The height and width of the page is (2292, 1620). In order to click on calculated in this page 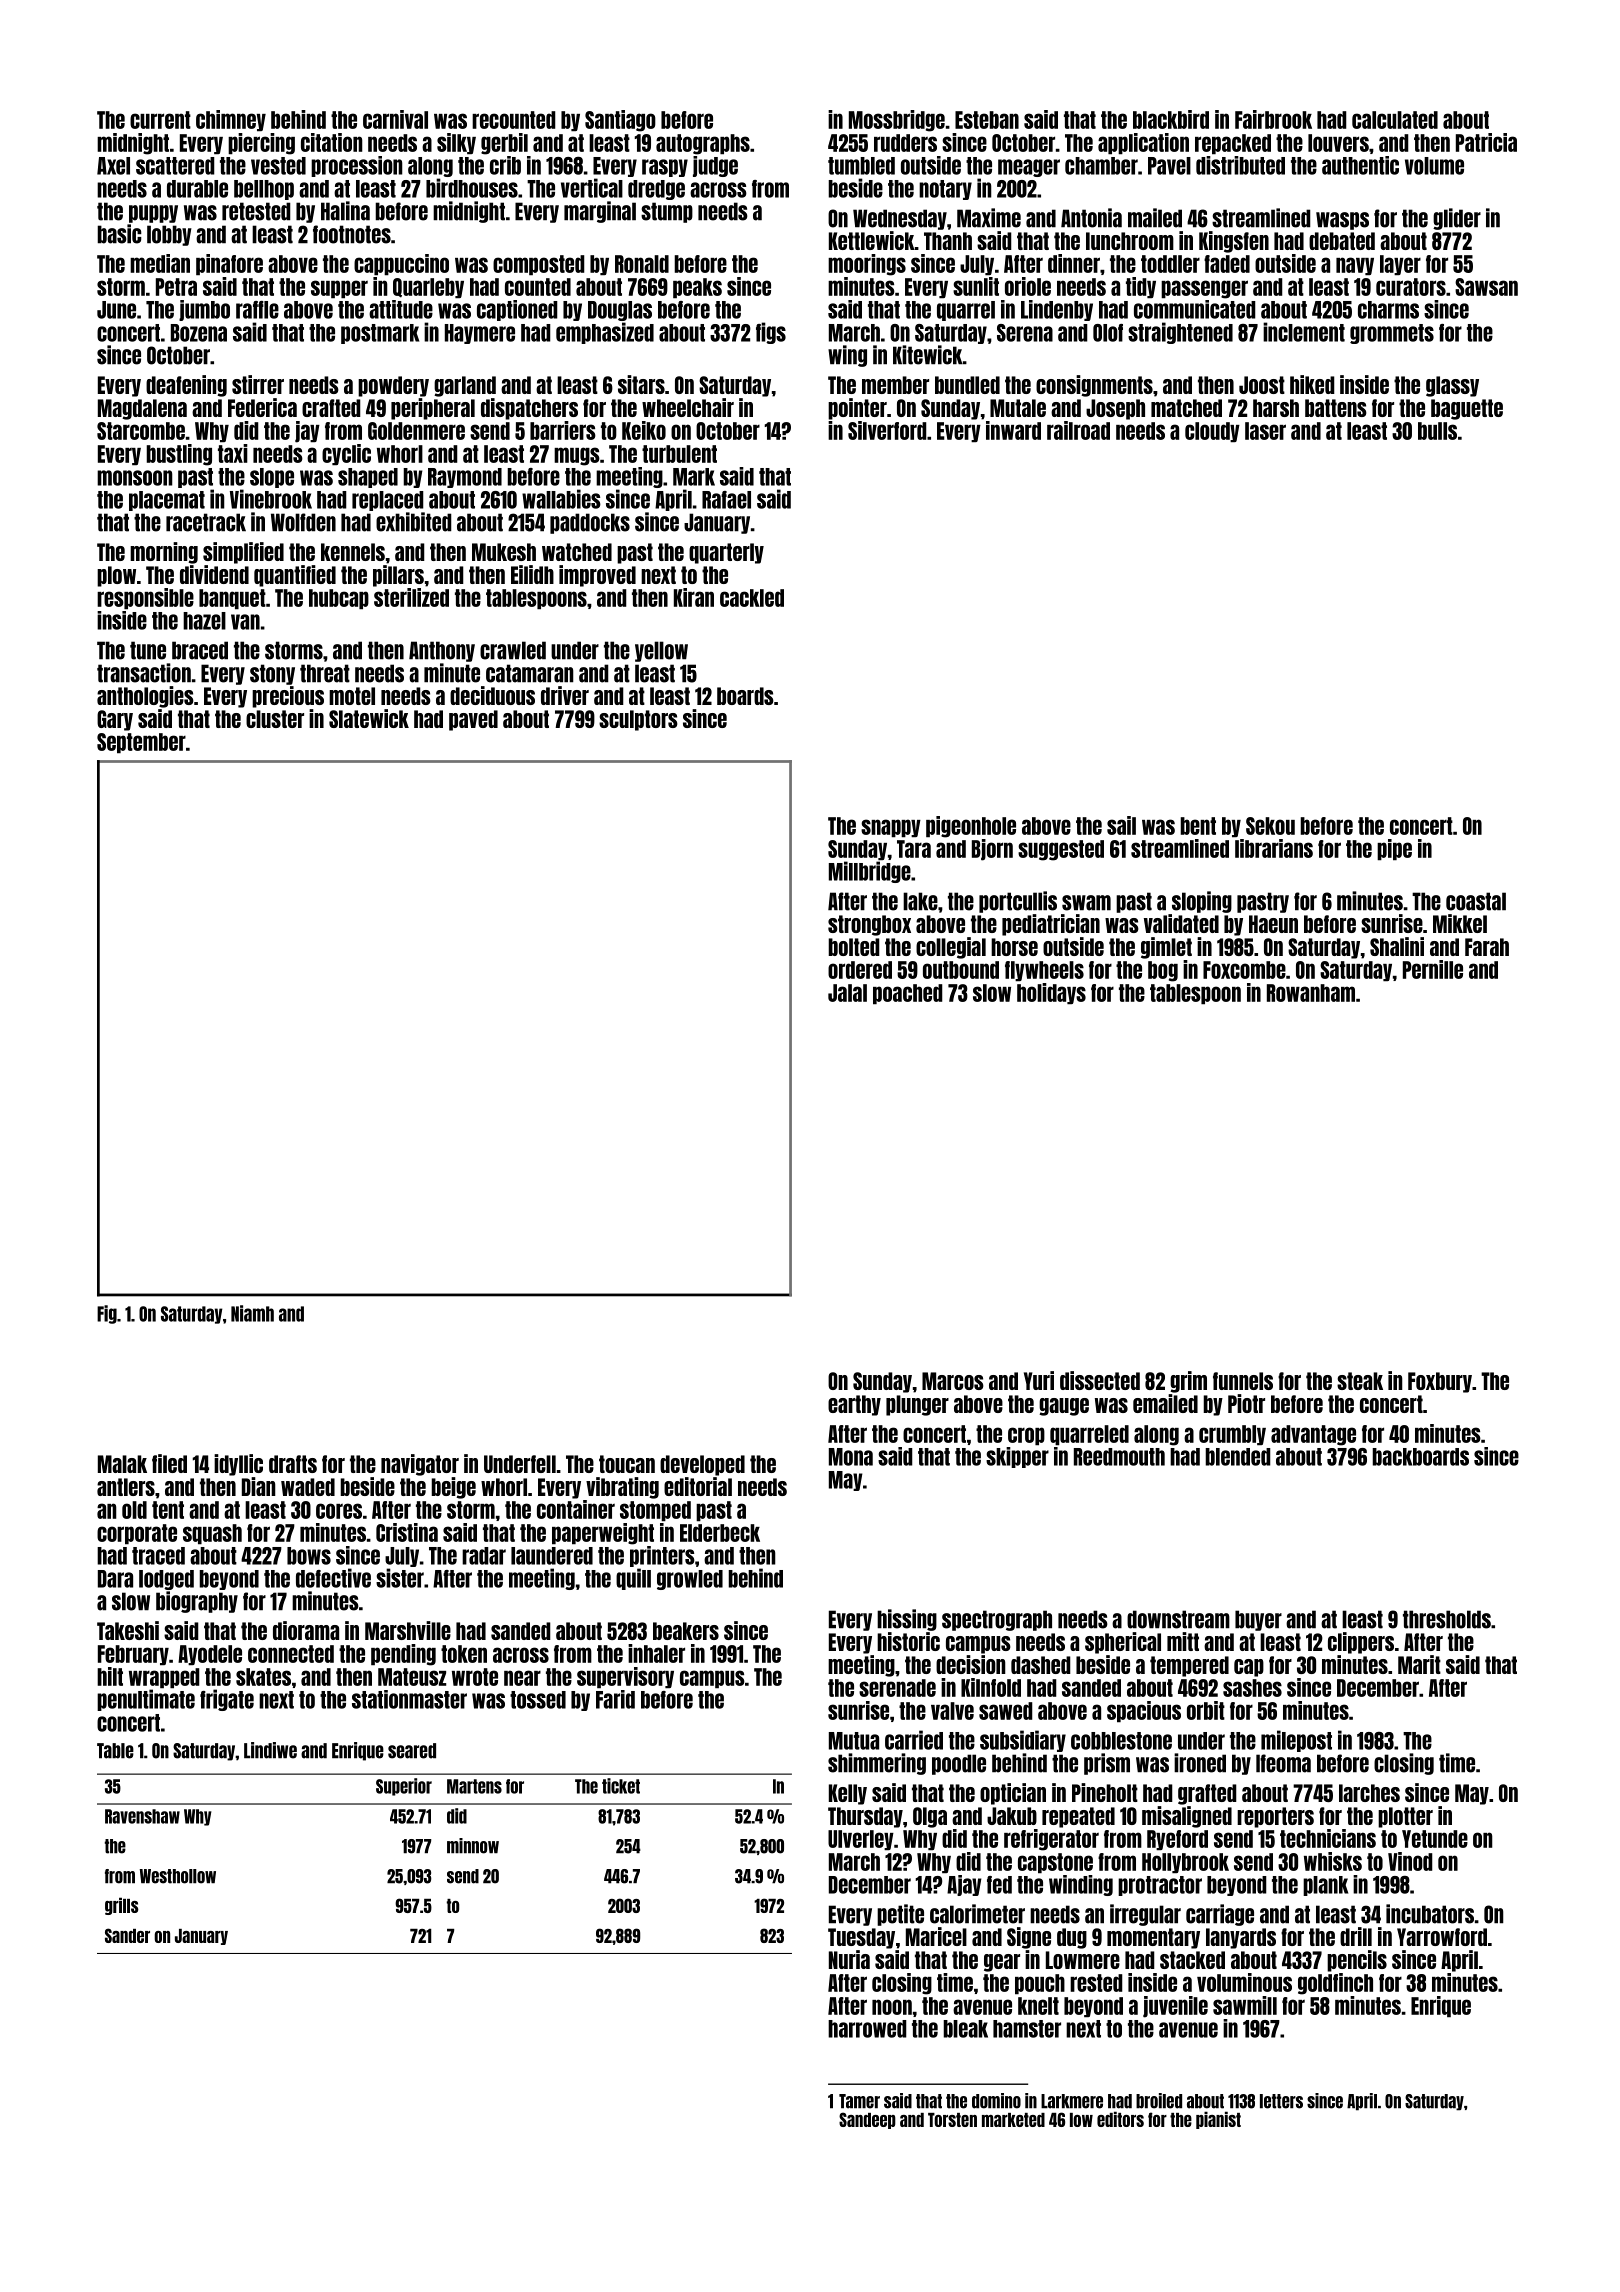, I will do `click(1395, 120)`.
